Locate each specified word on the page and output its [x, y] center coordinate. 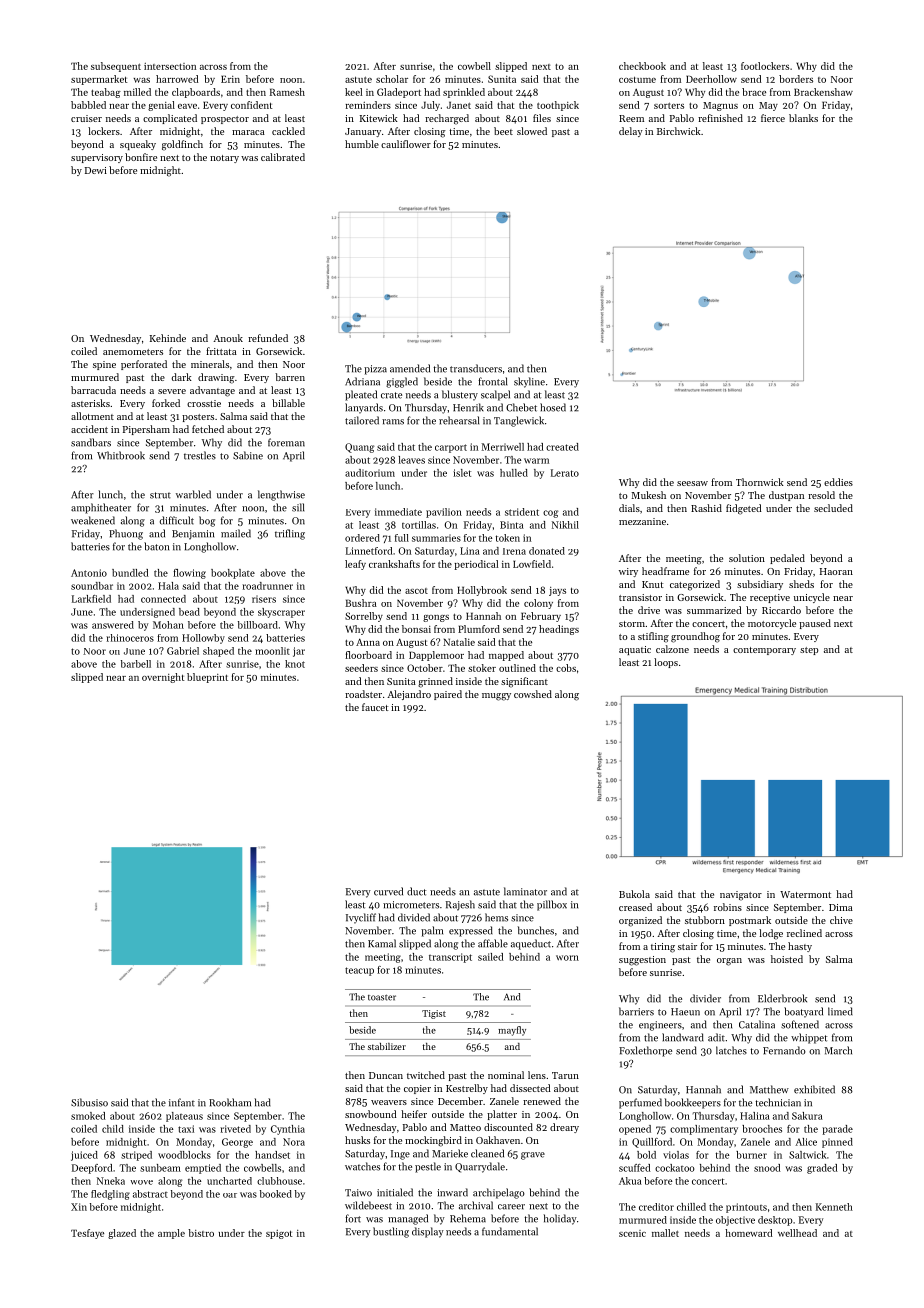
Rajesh [460, 905]
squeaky [138, 145]
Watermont [805, 894]
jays [557, 591]
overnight [163, 678]
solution [747, 558]
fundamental [510, 1231]
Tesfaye [87, 1234]
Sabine [248, 455]
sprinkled [464, 93]
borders [796, 79]
